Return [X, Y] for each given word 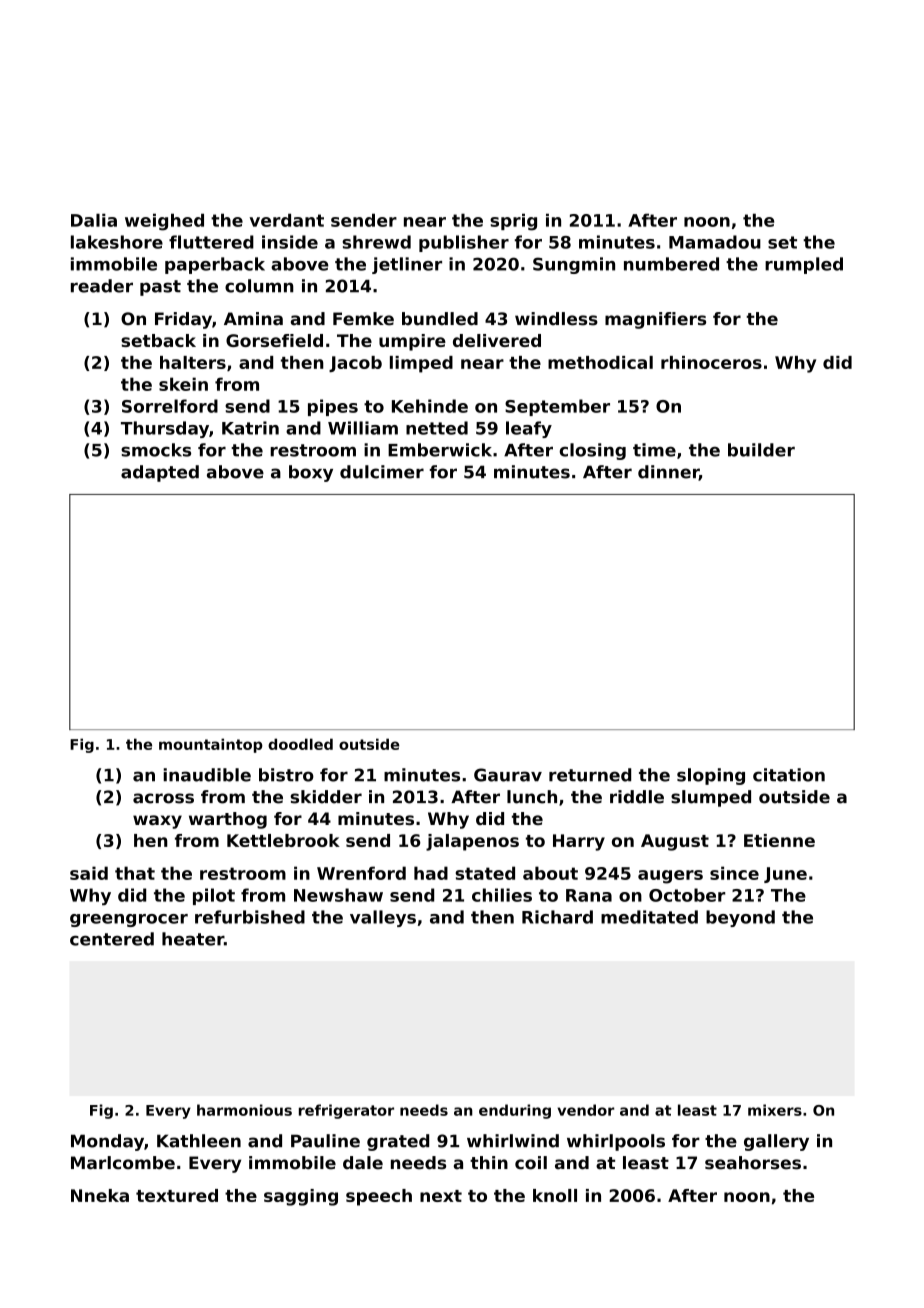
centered [112, 939]
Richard [557, 917]
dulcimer [382, 472]
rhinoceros [711, 362]
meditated [649, 917]
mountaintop [211, 745]
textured [177, 1195]
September [557, 407]
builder [761, 450]
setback [158, 340]
